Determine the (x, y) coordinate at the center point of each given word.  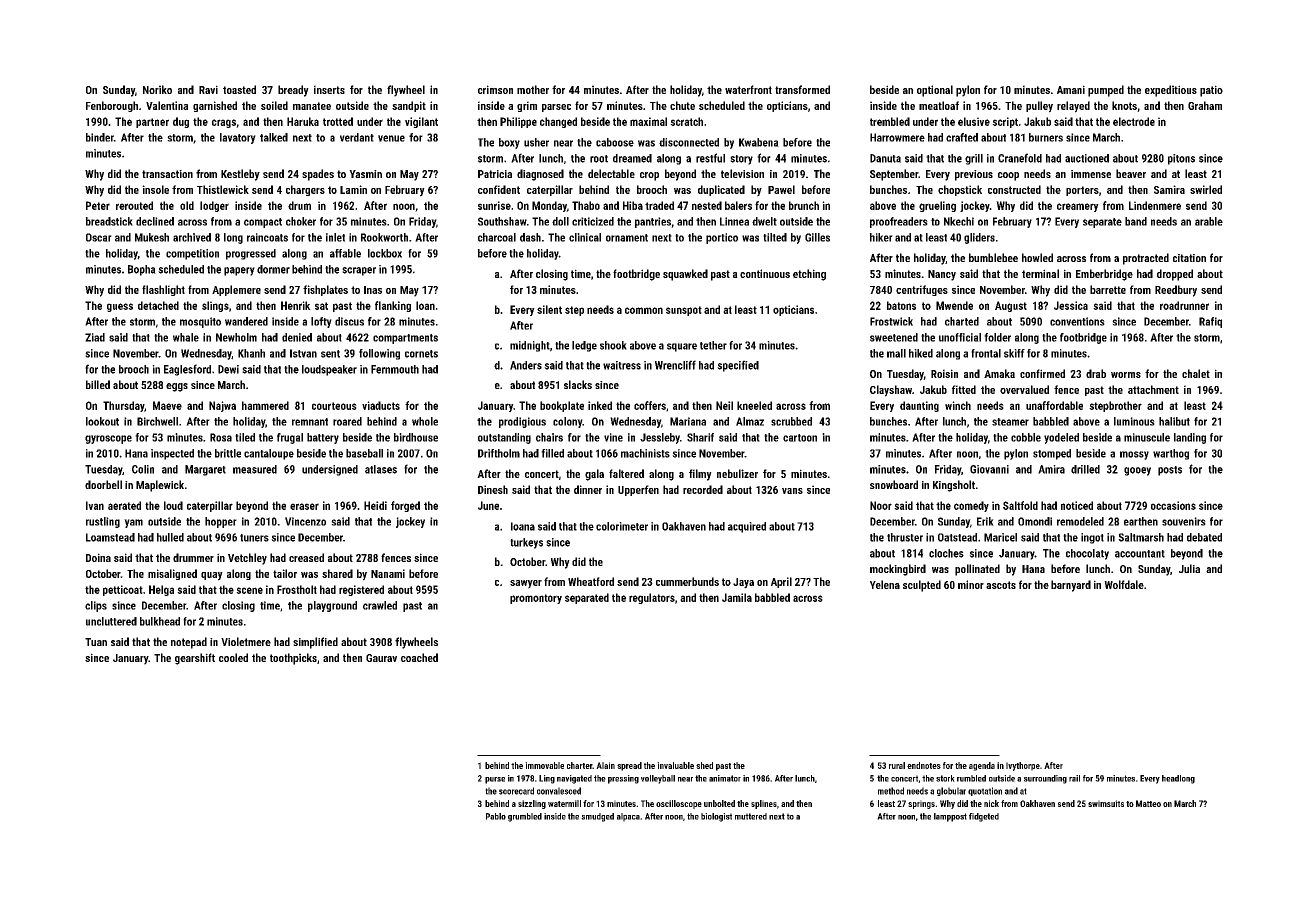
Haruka (303, 121)
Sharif (700, 437)
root (599, 159)
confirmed (1042, 373)
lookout (102, 421)
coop (1008, 176)
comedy (971, 506)
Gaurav (381, 658)
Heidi (375, 505)
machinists (645, 453)
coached (419, 657)
